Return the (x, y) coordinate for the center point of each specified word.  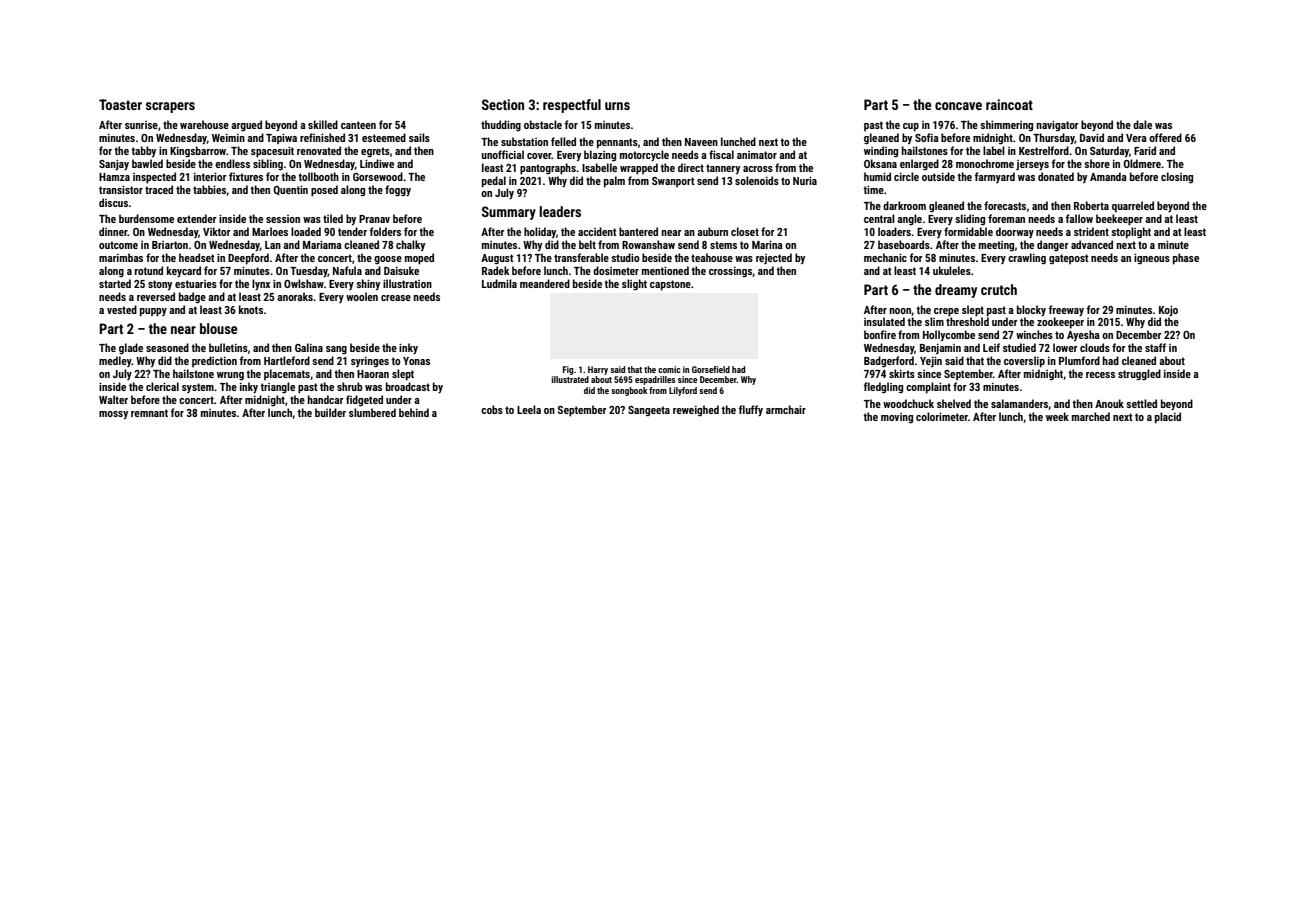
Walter (113, 399)
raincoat (1009, 104)
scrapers (170, 107)
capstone (670, 285)
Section (503, 104)
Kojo (1168, 311)
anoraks (295, 296)
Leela (529, 409)
